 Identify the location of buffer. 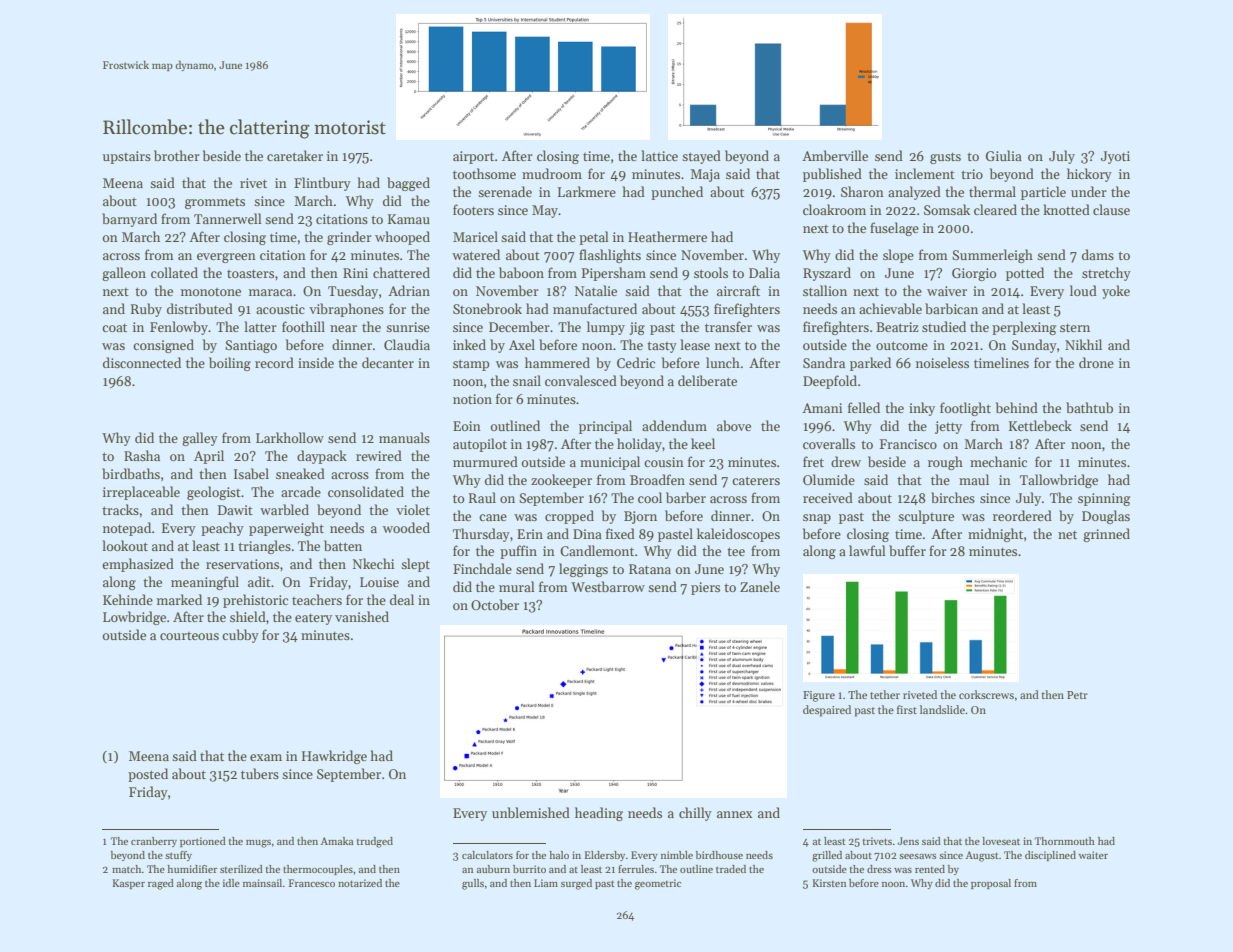
(907, 550).
